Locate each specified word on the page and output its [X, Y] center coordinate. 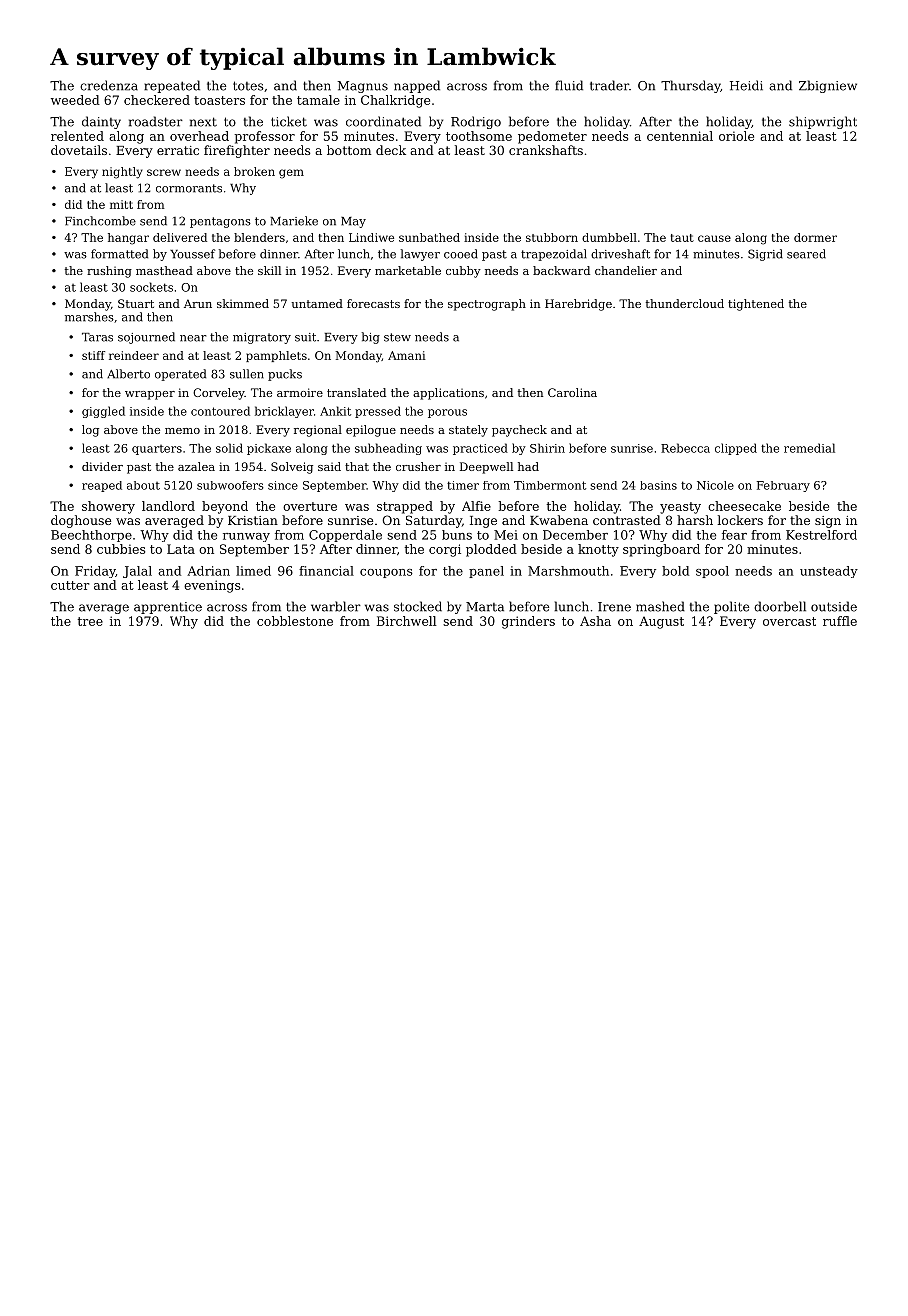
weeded [75, 100]
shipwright [823, 122]
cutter [70, 585]
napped [417, 86]
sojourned [146, 338]
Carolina [572, 392]
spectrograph [487, 305]
